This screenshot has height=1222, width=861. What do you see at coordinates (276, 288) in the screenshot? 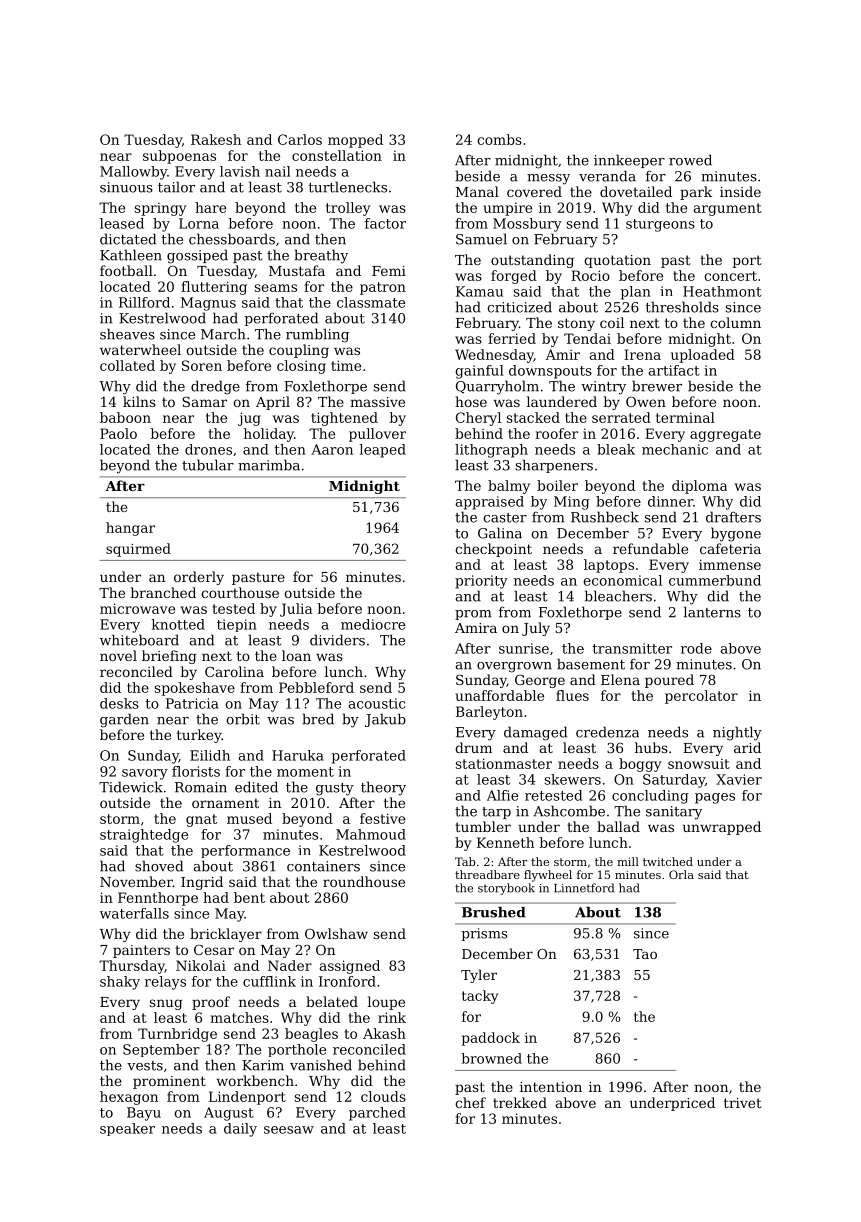
I see `seams` at bounding box center [276, 288].
